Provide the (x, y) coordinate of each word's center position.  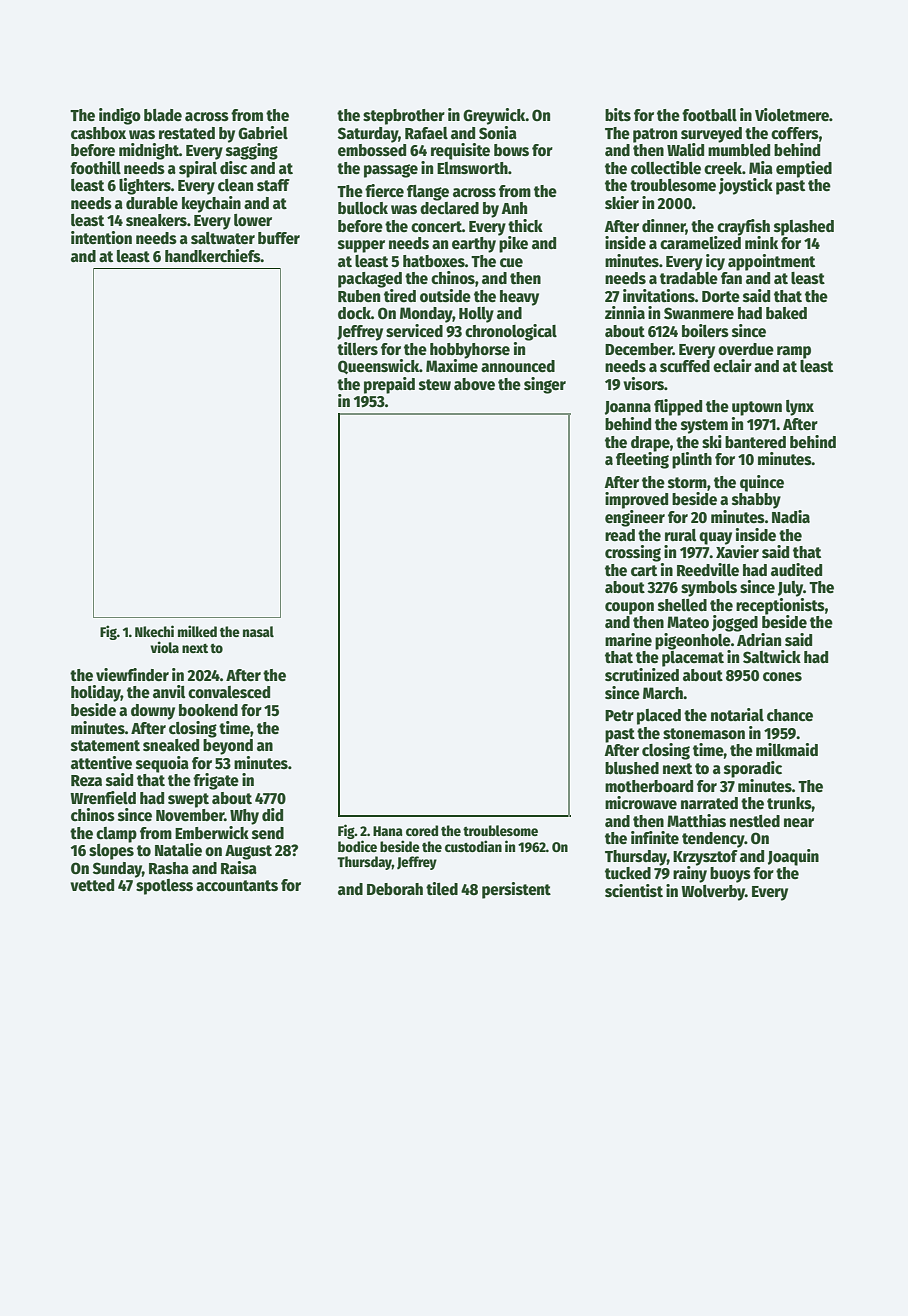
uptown (757, 408)
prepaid (389, 385)
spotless (164, 887)
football (709, 115)
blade (163, 115)
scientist (634, 891)
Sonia (498, 133)
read (620, 535)
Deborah (395, 889)
